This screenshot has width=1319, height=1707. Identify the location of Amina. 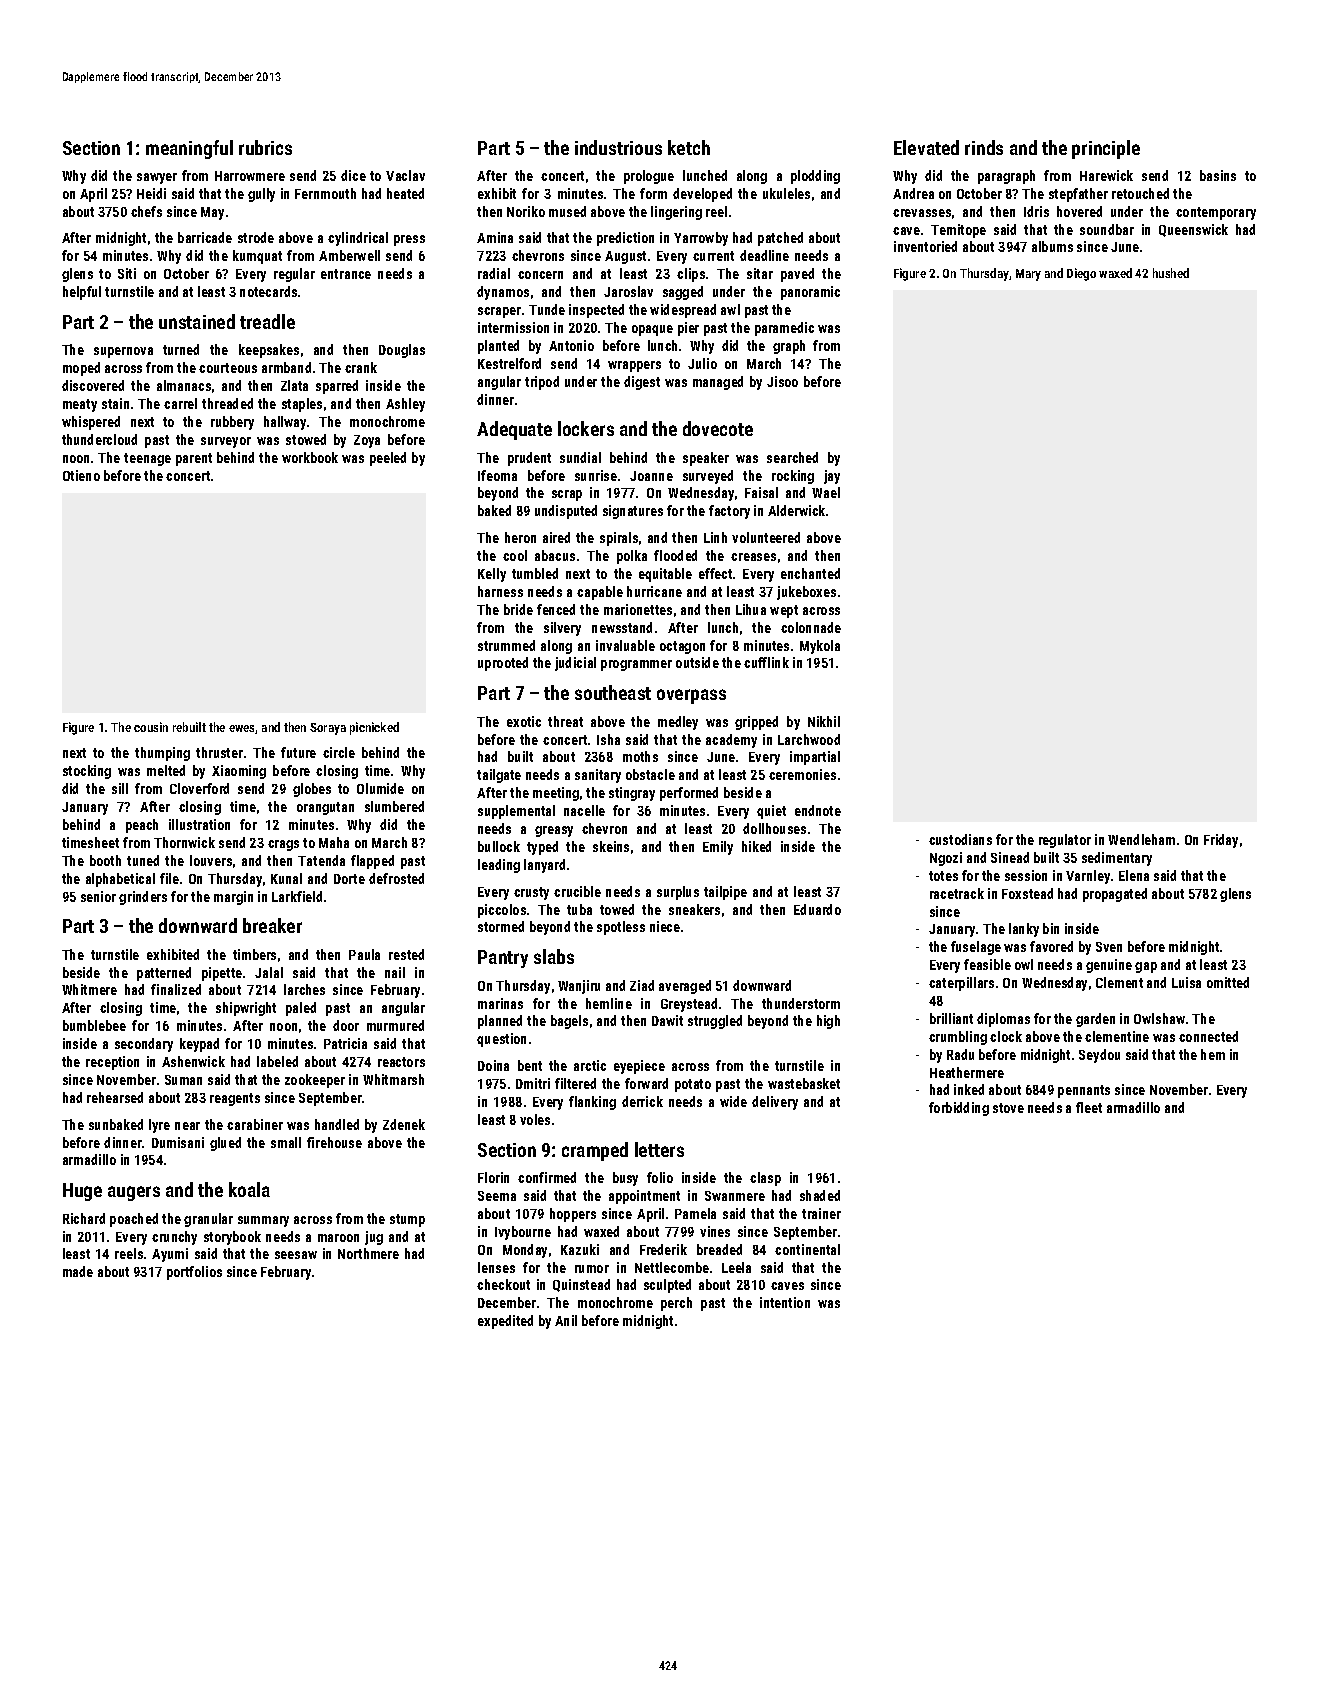
(495, 237).
